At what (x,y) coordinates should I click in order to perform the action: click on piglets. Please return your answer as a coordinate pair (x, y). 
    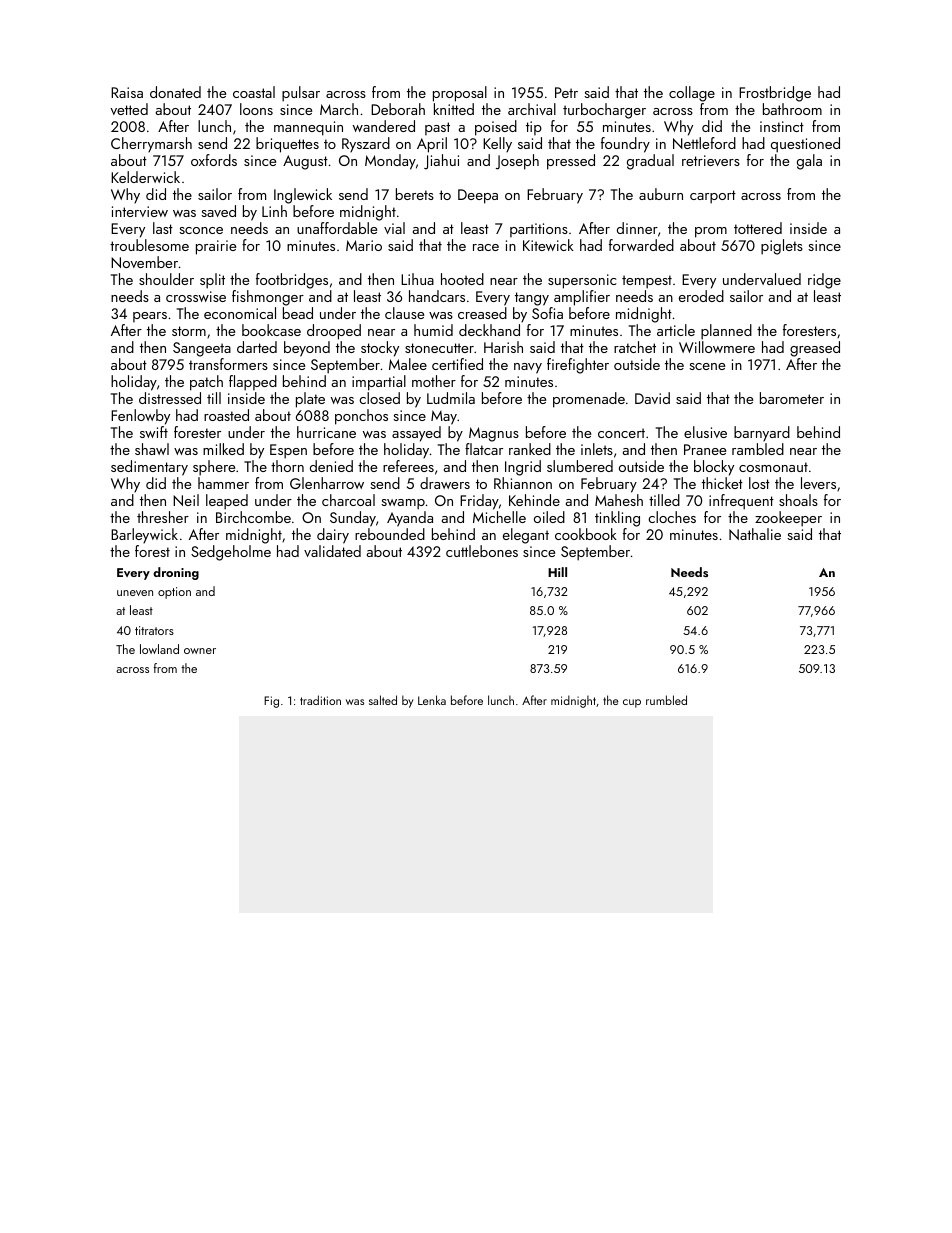
    Looking at the image, I should click on (782, 247).
